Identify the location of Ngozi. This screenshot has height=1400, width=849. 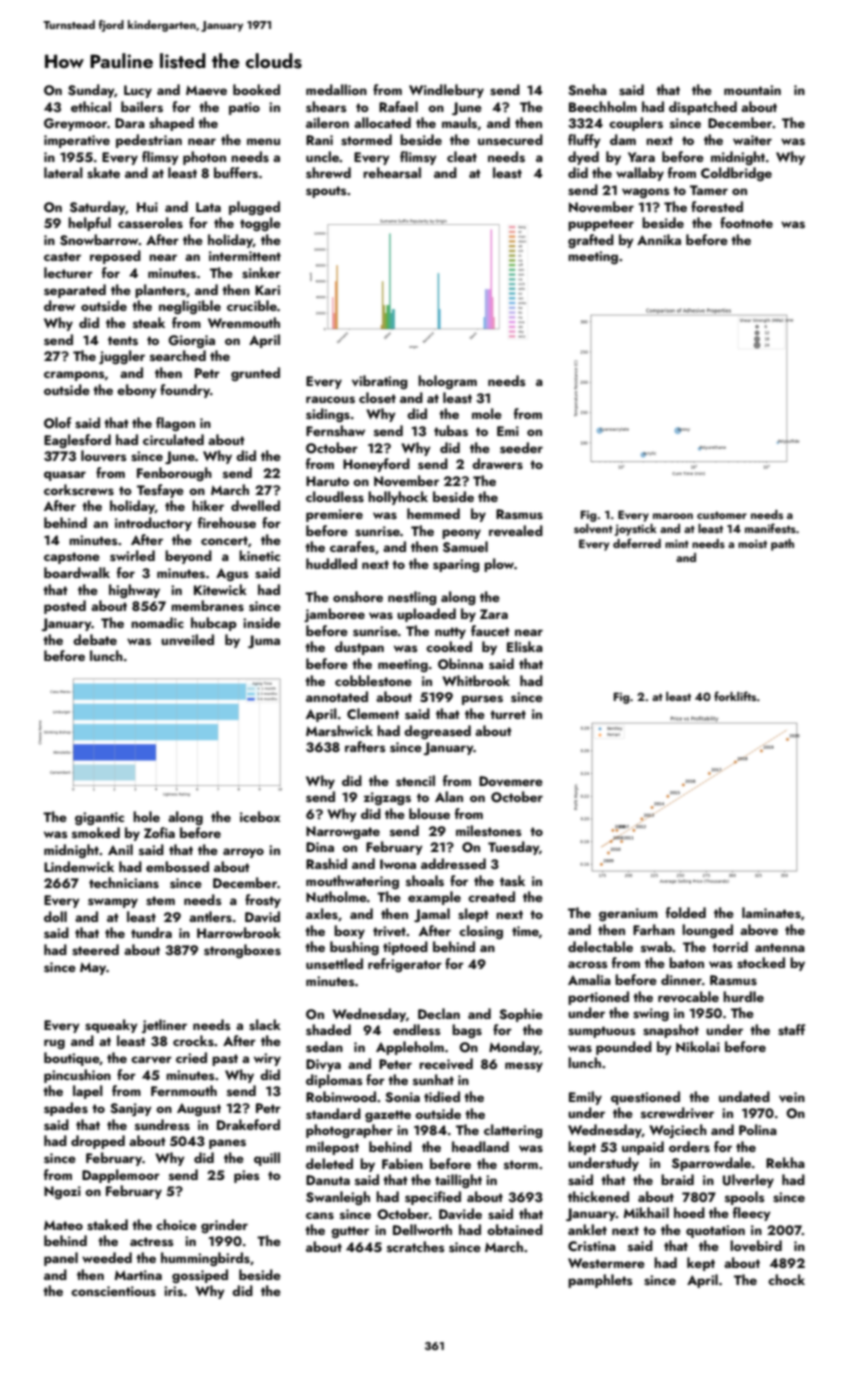
(62, 1192).
